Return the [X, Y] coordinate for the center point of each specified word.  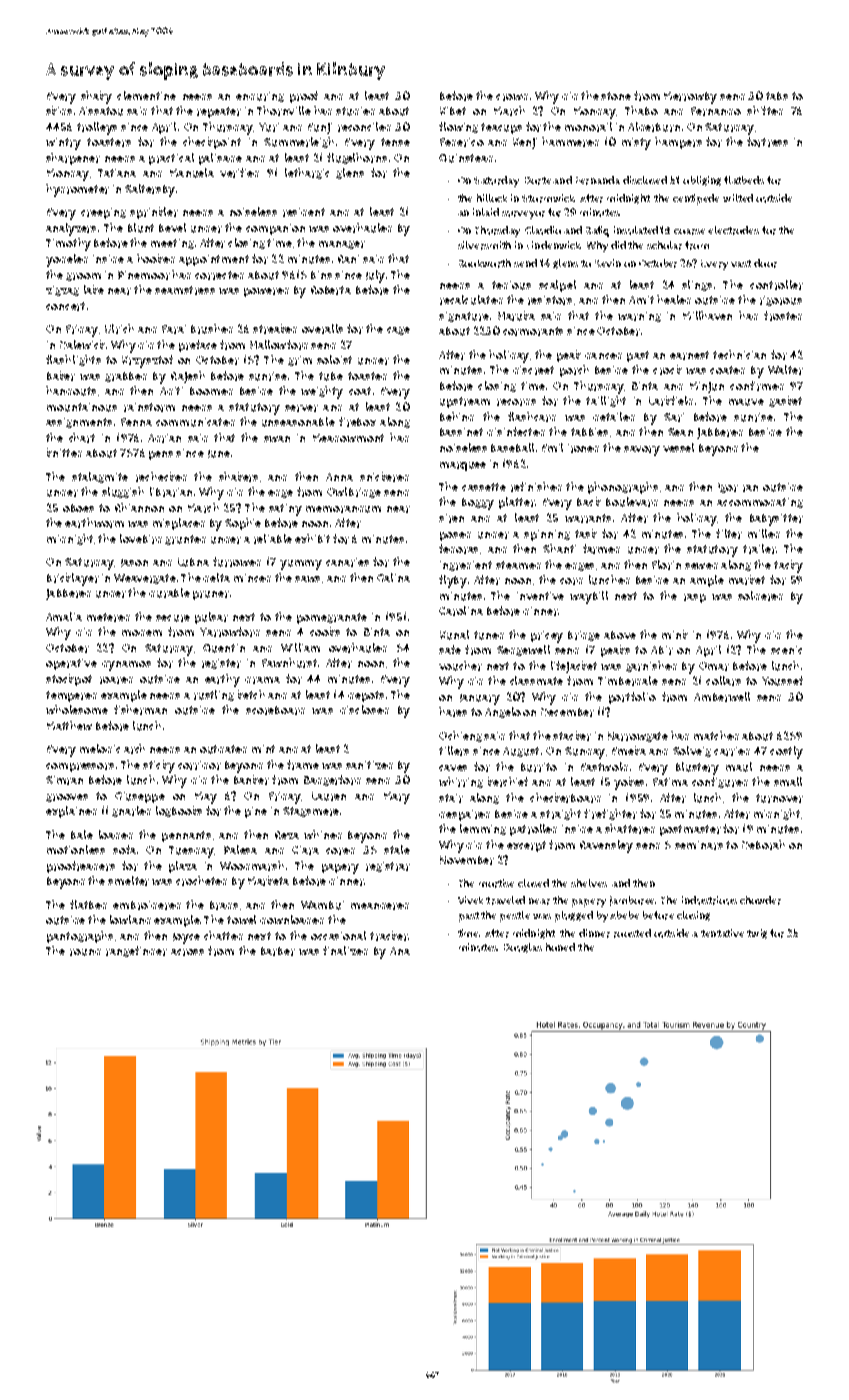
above [620, 635]
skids [59, 110]
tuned [489, 635]
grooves [67, 798]
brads [224, 905]
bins [321, 275]
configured [720, 782]
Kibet [453, 111]
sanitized [369, 765]
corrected [219, 275]
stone [616, 96]
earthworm [94, 523]
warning [639, 317]
